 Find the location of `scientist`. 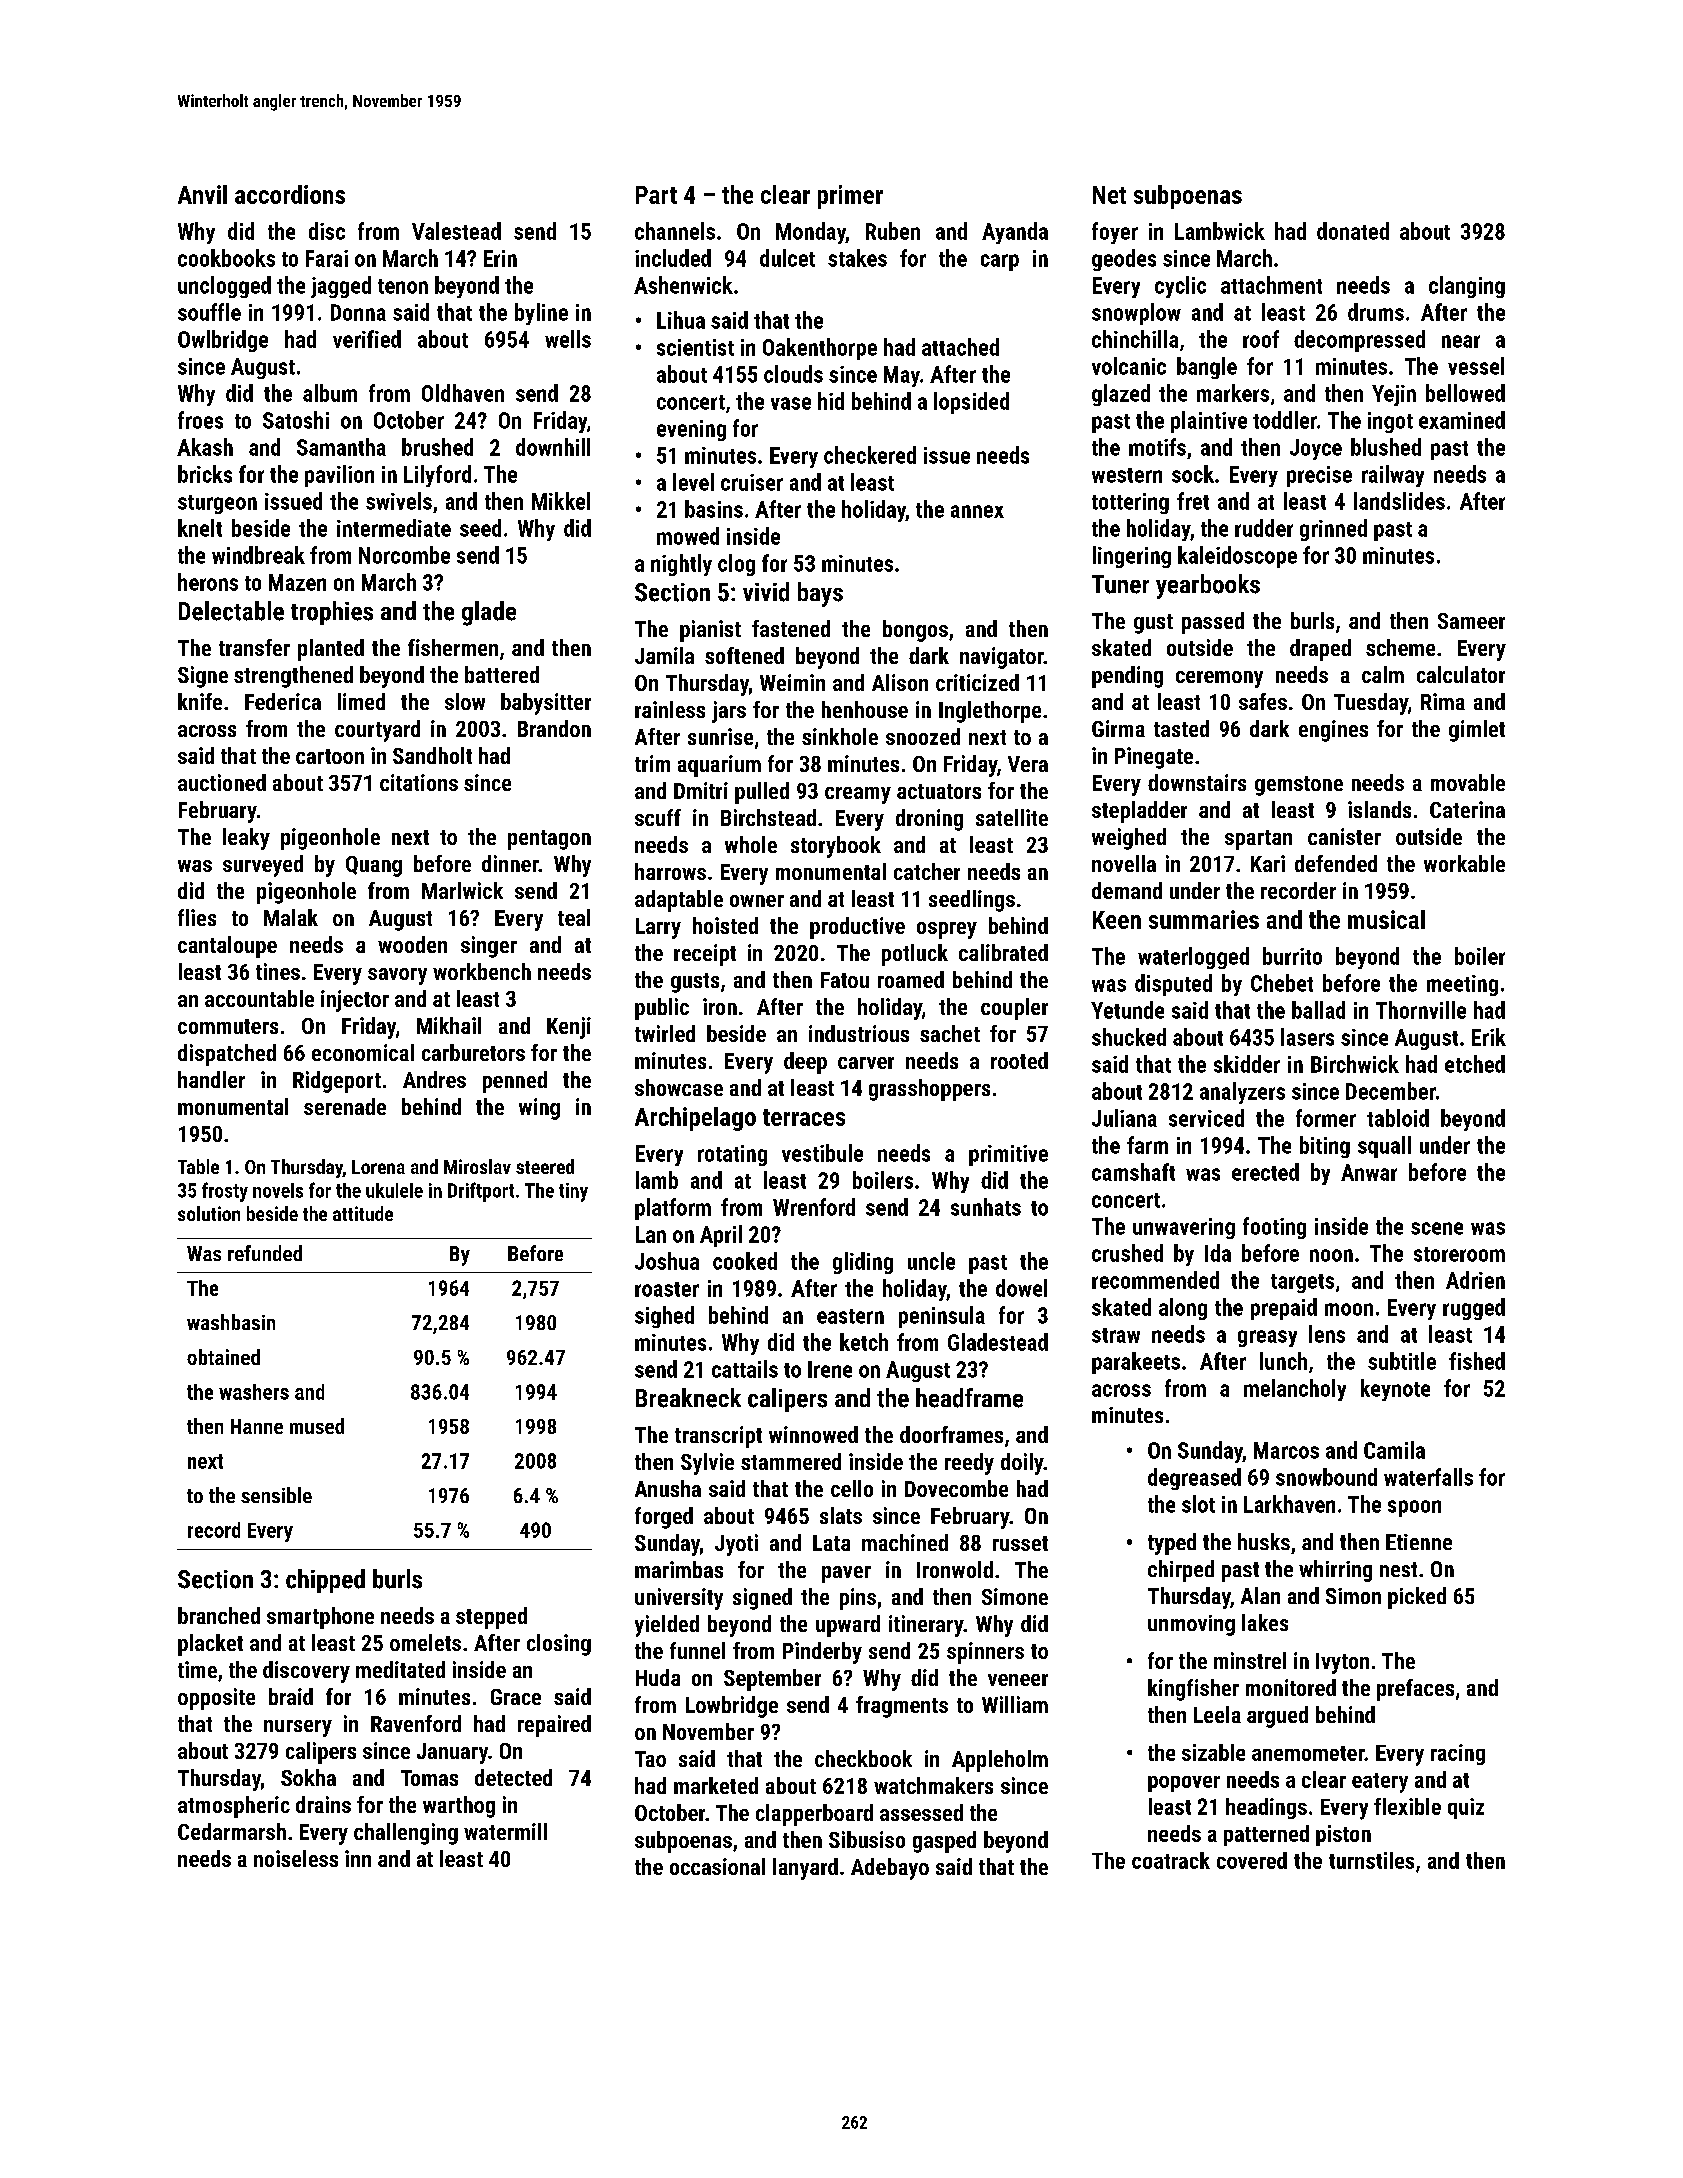

scientist is located at coordinates (695, 347).
